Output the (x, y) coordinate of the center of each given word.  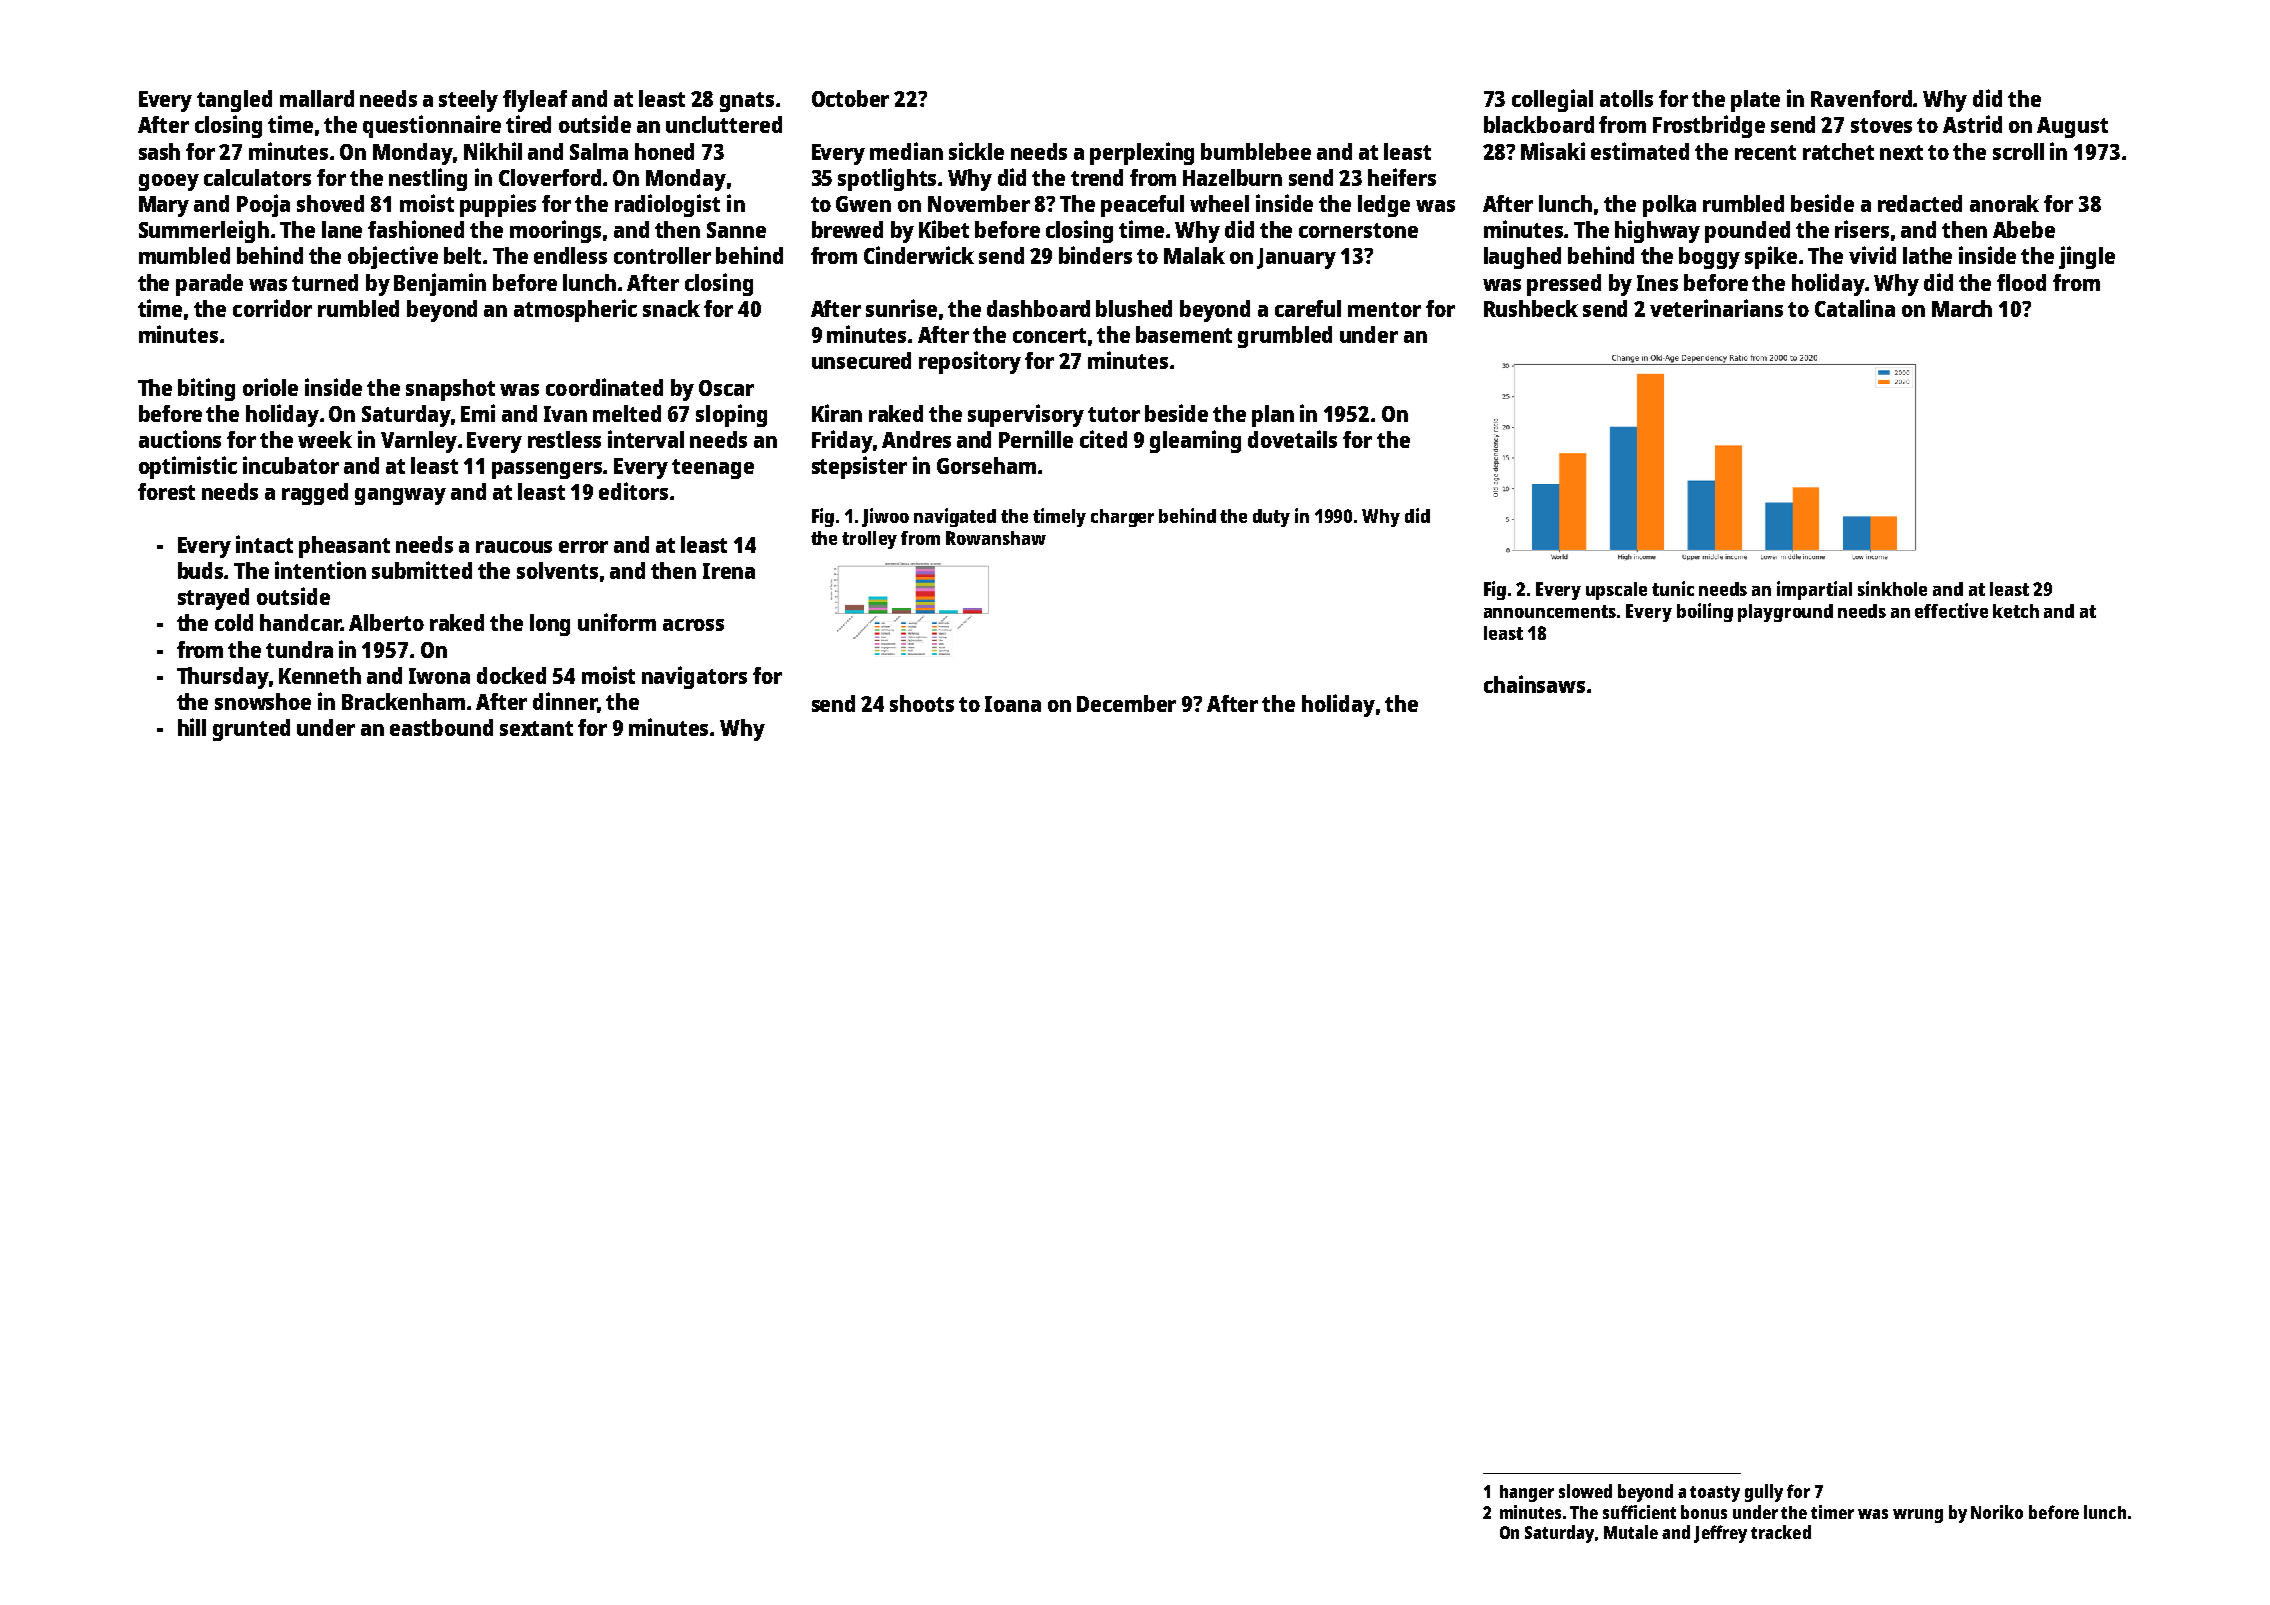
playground (1785, 613)
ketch (2016, 611)
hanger (1527, 1493)
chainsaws (1534, 684)
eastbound (441, 727)
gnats (747, 102)
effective (1951, 610)
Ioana (1013, 704)
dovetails (1292, 439)
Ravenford (1861, 98)
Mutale (1631, 1532)
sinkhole (1892, 588)
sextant (536, 728)
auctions (180, 439)
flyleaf (535, 101)
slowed (1585, 1491)
